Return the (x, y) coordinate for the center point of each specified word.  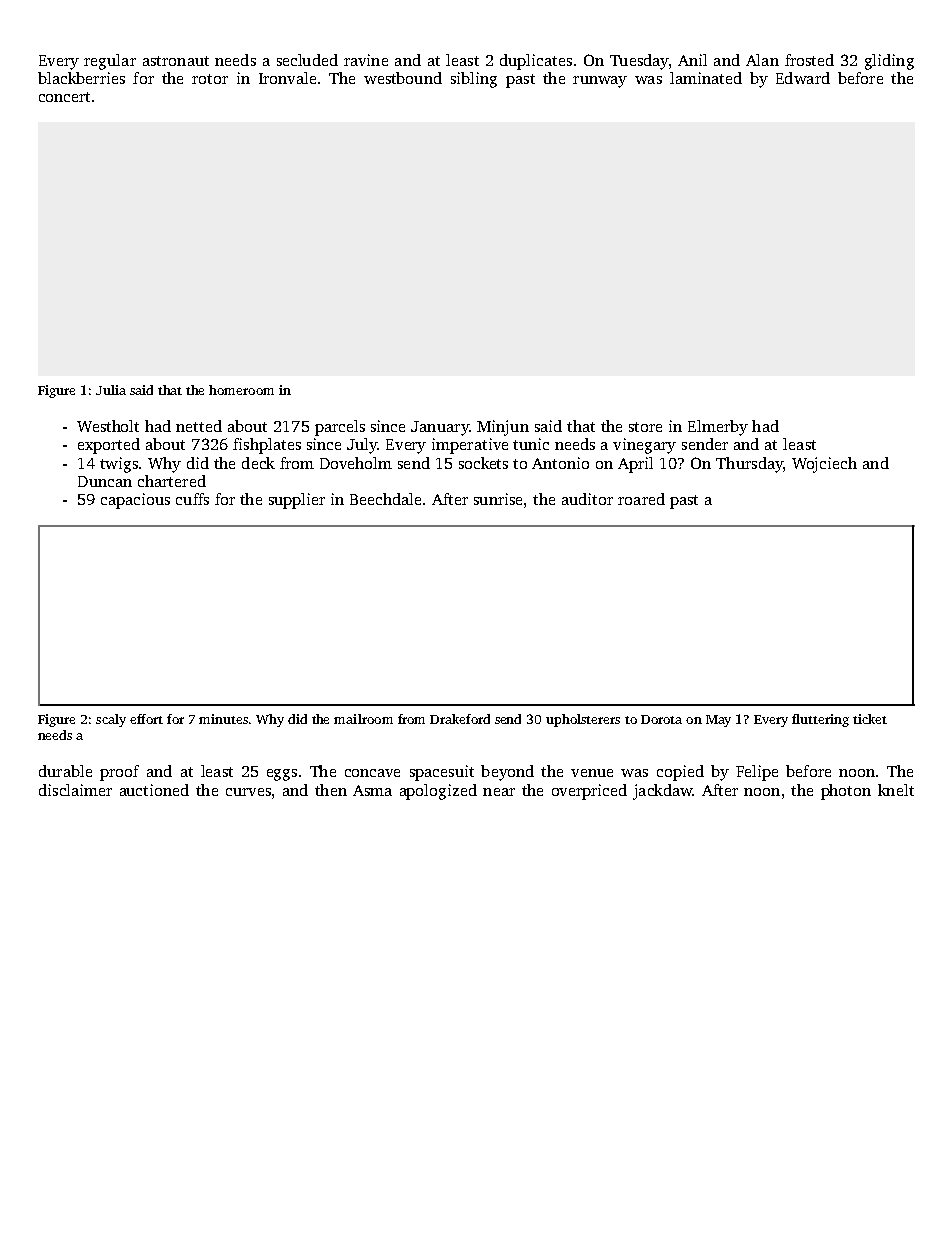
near (499, 792)
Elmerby (718, 428)
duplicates (536, 62)
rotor (210, 79)
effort (146, 719)
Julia (111, 390)
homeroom (241, 390)
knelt (896, 790)
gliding (889, 62)
